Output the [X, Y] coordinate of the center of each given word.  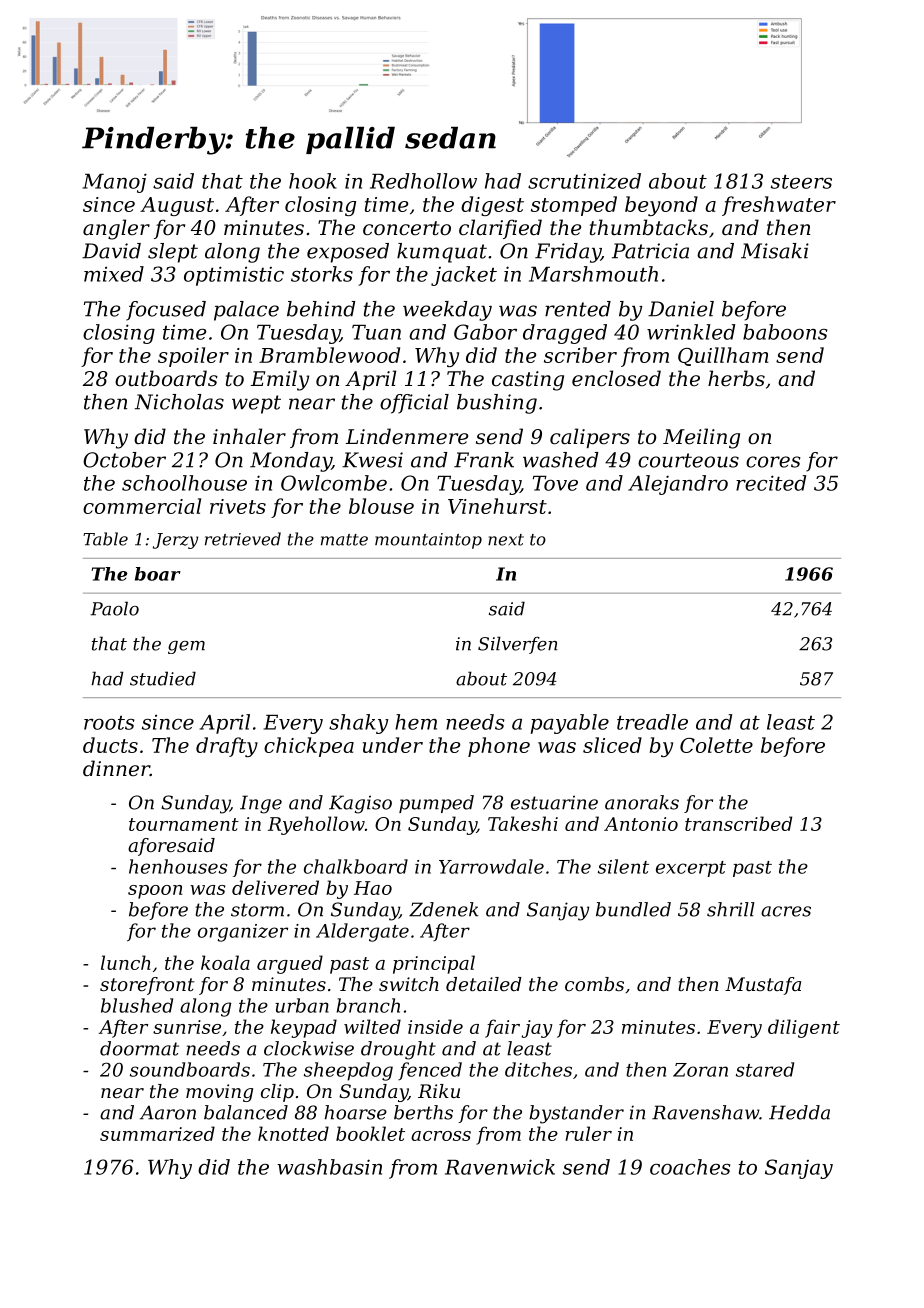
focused [166, 311]
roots [109, 723]
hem [416, 722]
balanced [246, 1112]
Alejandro [678, 485]
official [414, 404]
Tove [555, 483]
